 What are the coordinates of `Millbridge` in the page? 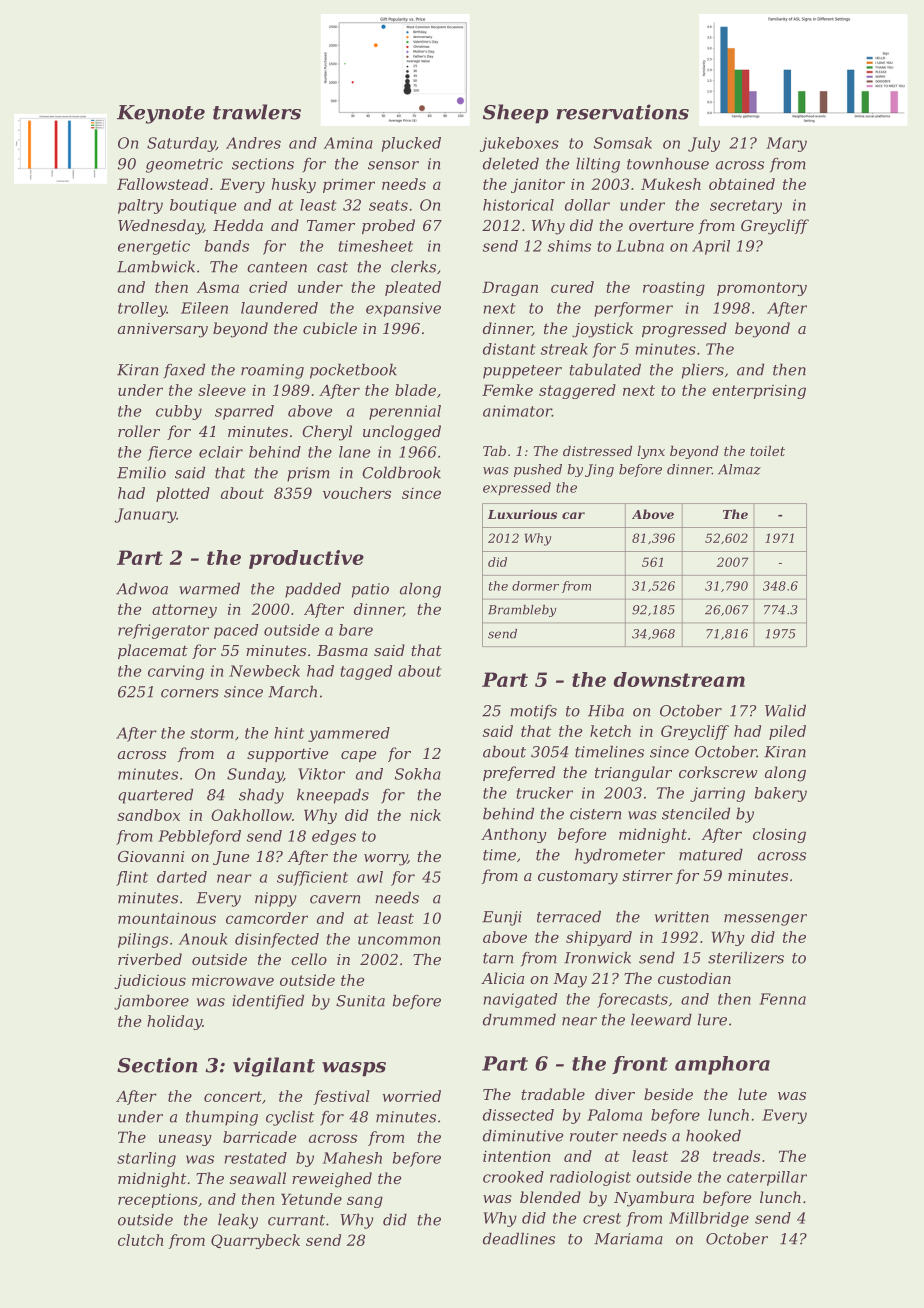 It's located at (709, 1219).
